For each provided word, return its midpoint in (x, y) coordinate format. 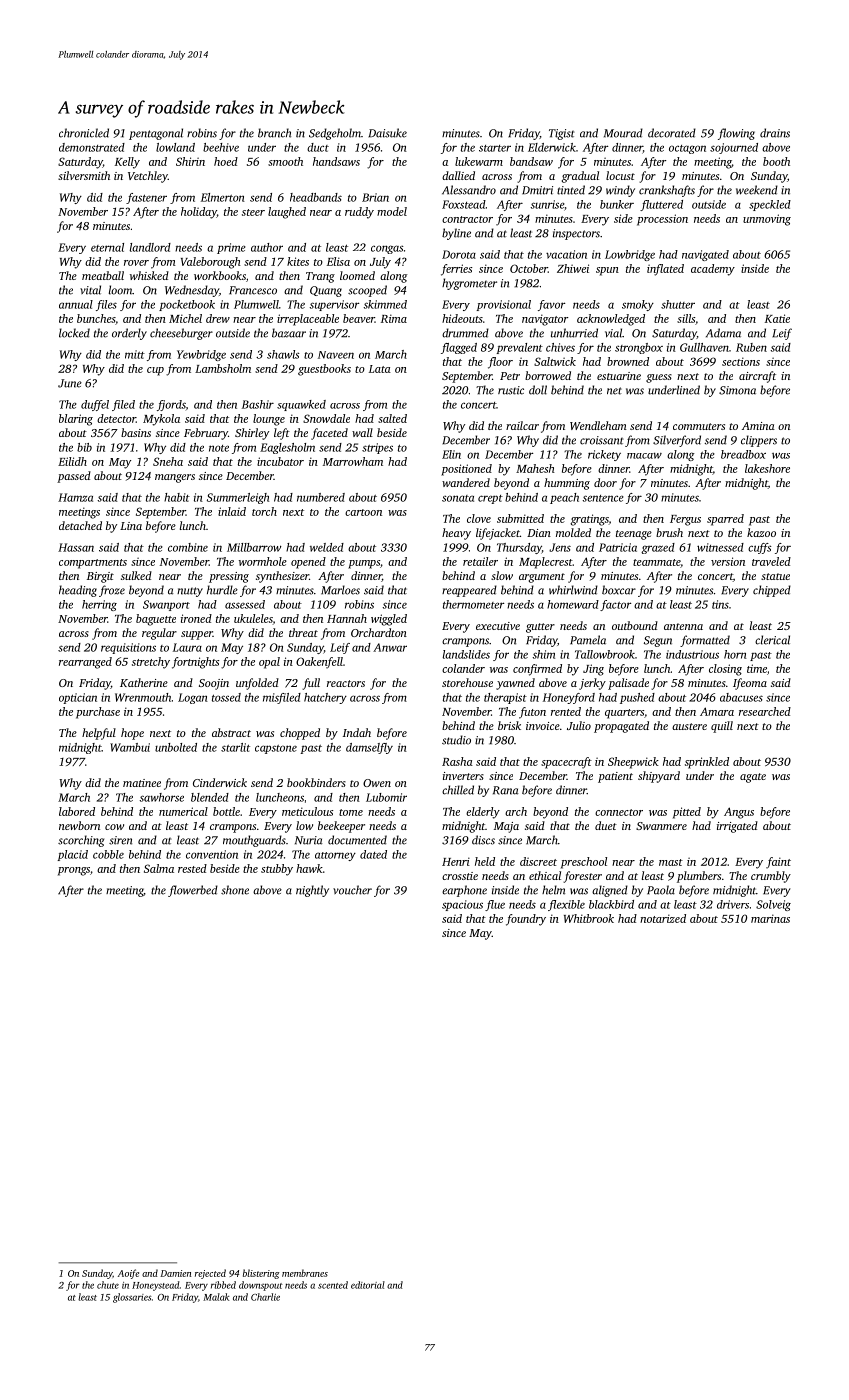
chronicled (84, 133)
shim (543, 654)
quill (722, 727)
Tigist (562, 134)
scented (333, 1285)
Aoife (128, 1274)
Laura (187, 647)
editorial (368, 1285)
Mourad (623, 133)
